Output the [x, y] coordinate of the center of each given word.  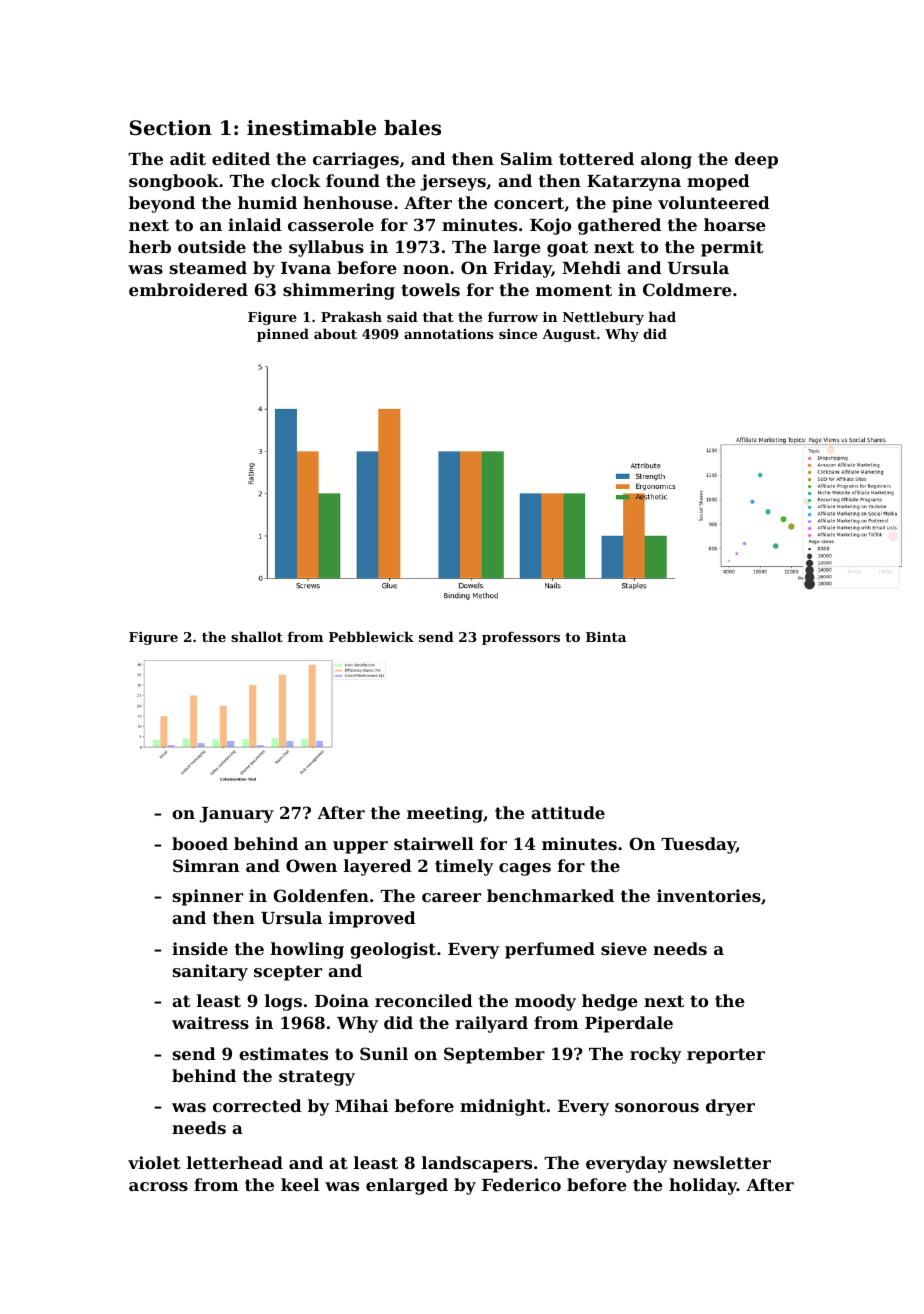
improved [372, 919]
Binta [606, 637]
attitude [568, 812]
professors [521, 638]
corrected [257, 1105]
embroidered [188, 289]
